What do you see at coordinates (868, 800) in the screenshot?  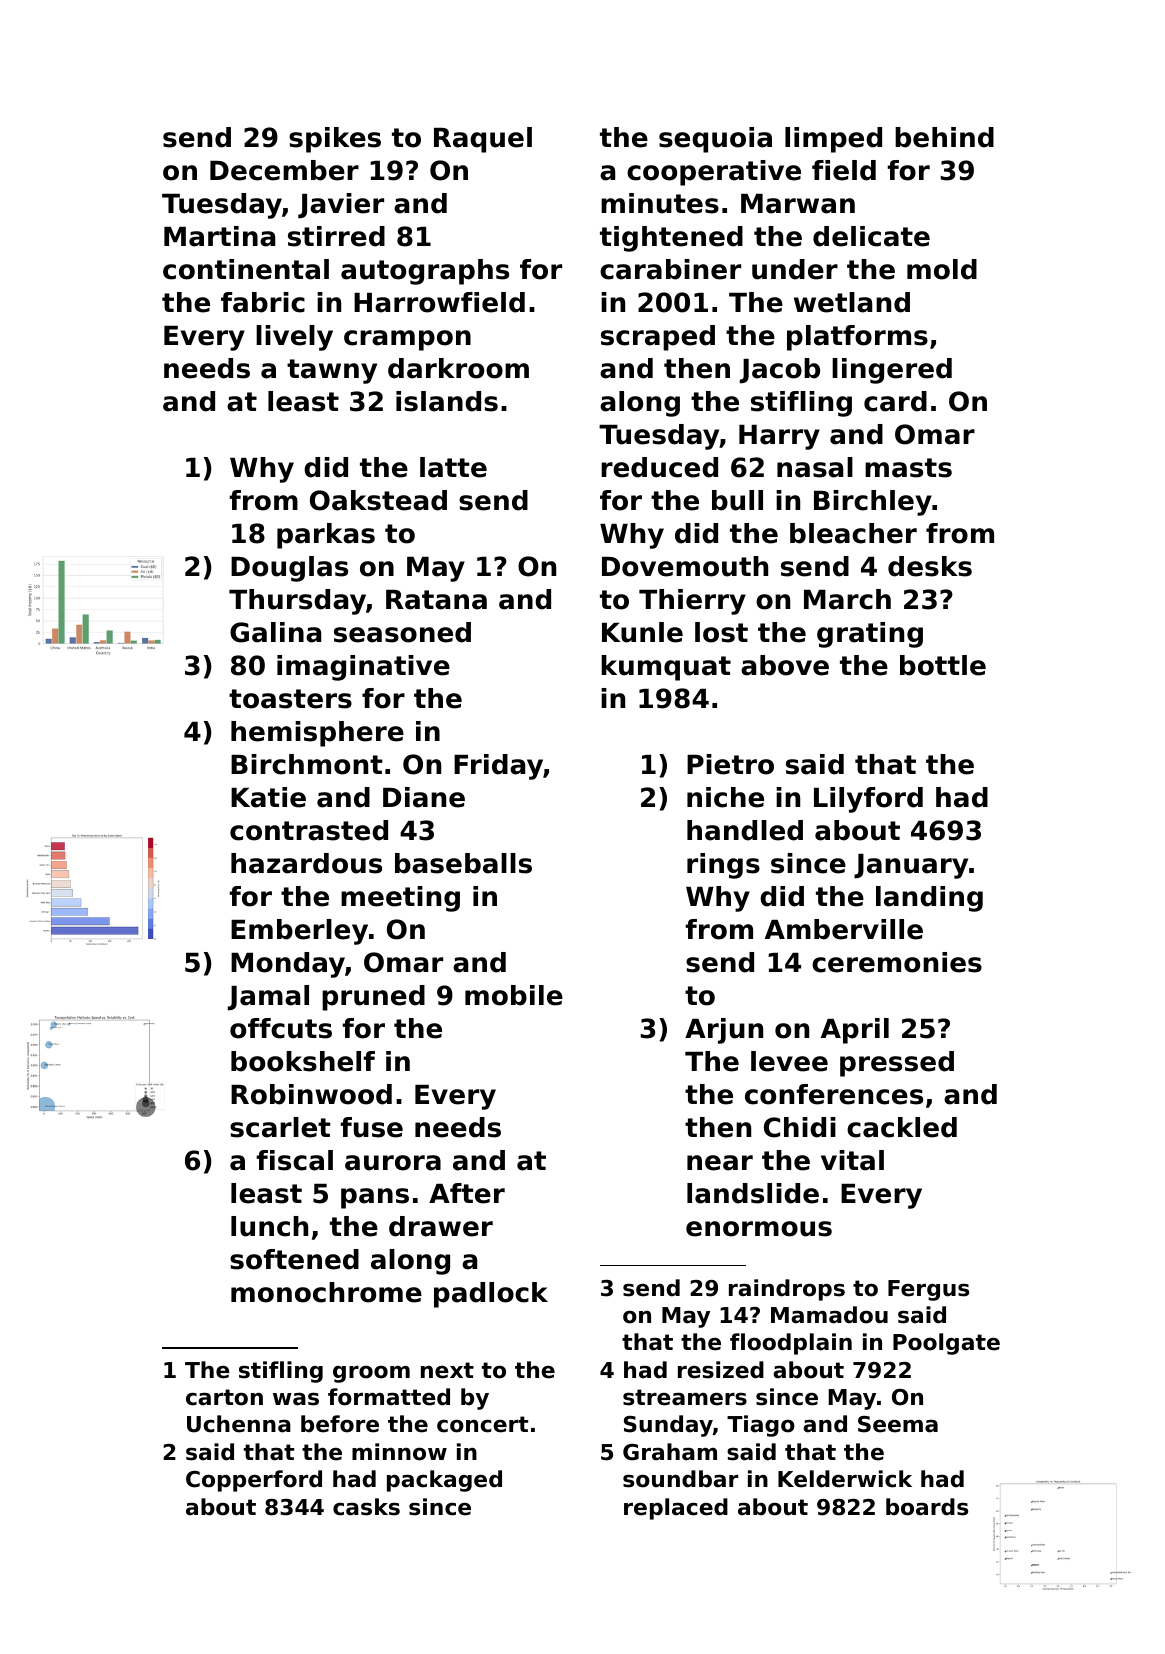 I see `Lilyford` at bounding box center [868, 800].
